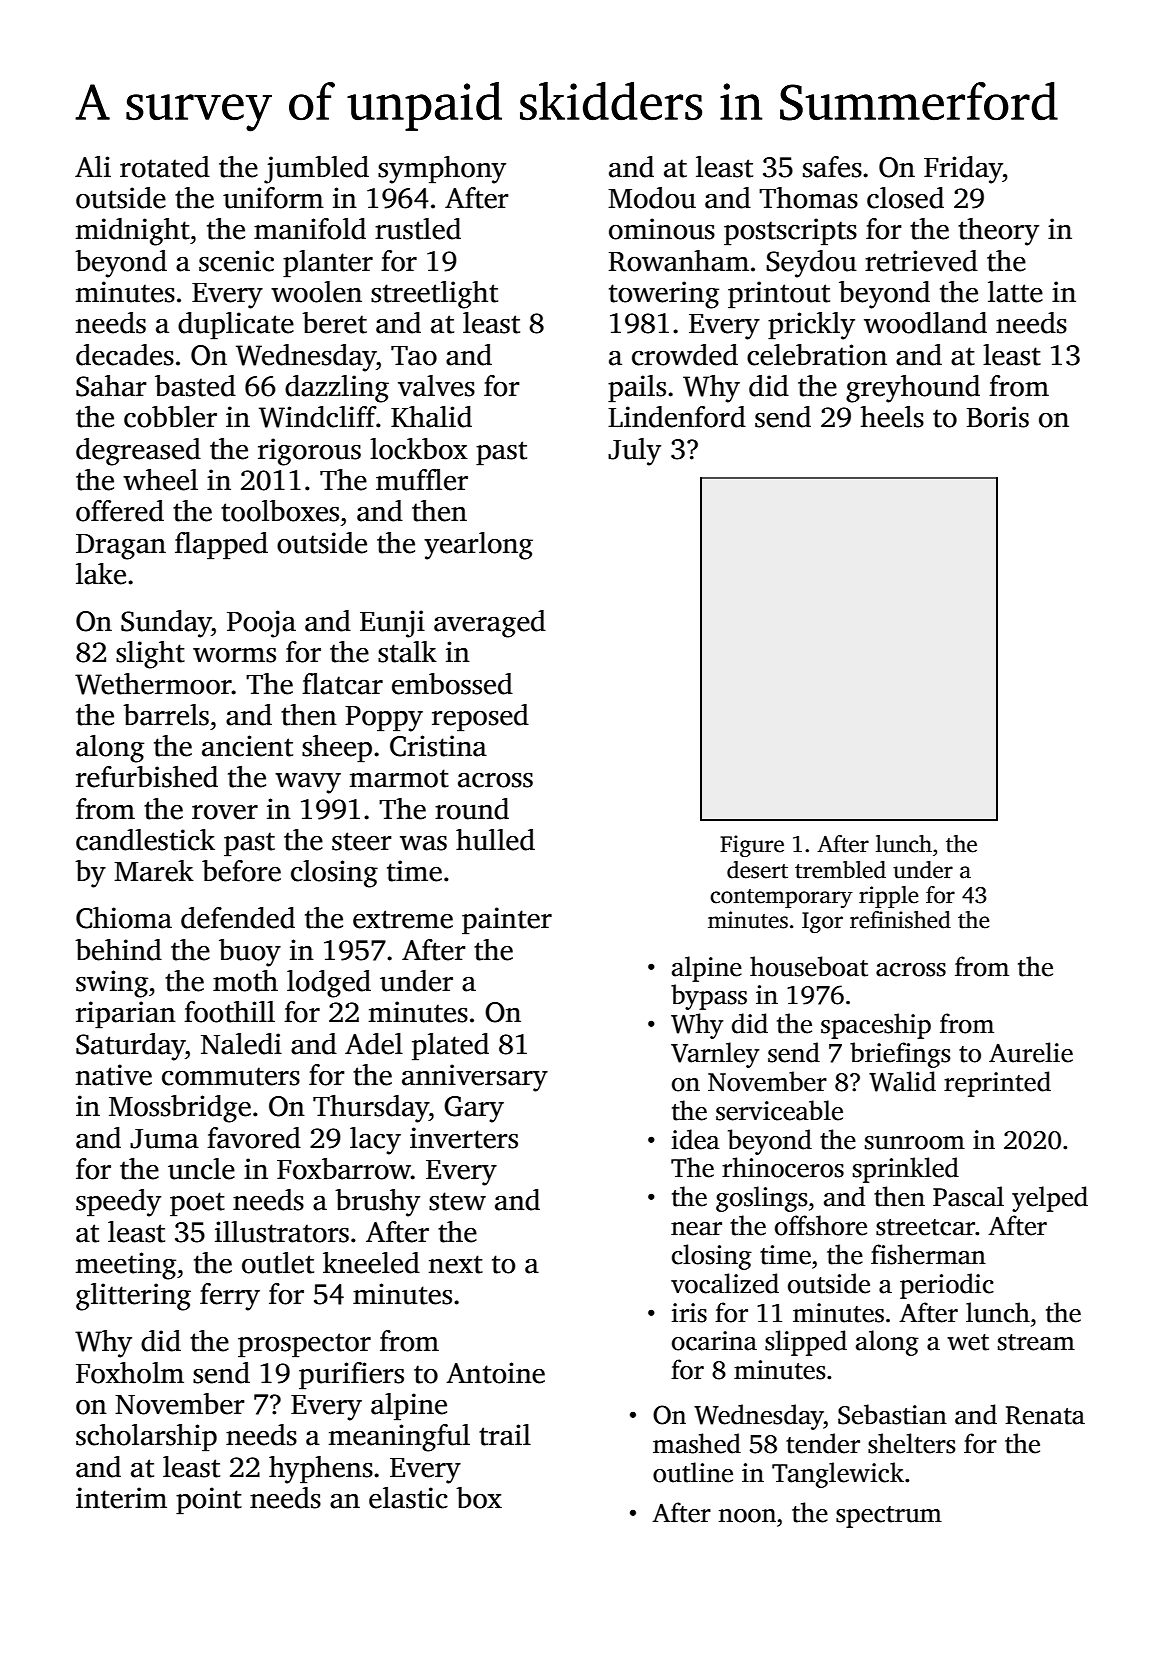 The width and height of the page is (1165, 1654). I want to click on Figure, so click(752, 846).
